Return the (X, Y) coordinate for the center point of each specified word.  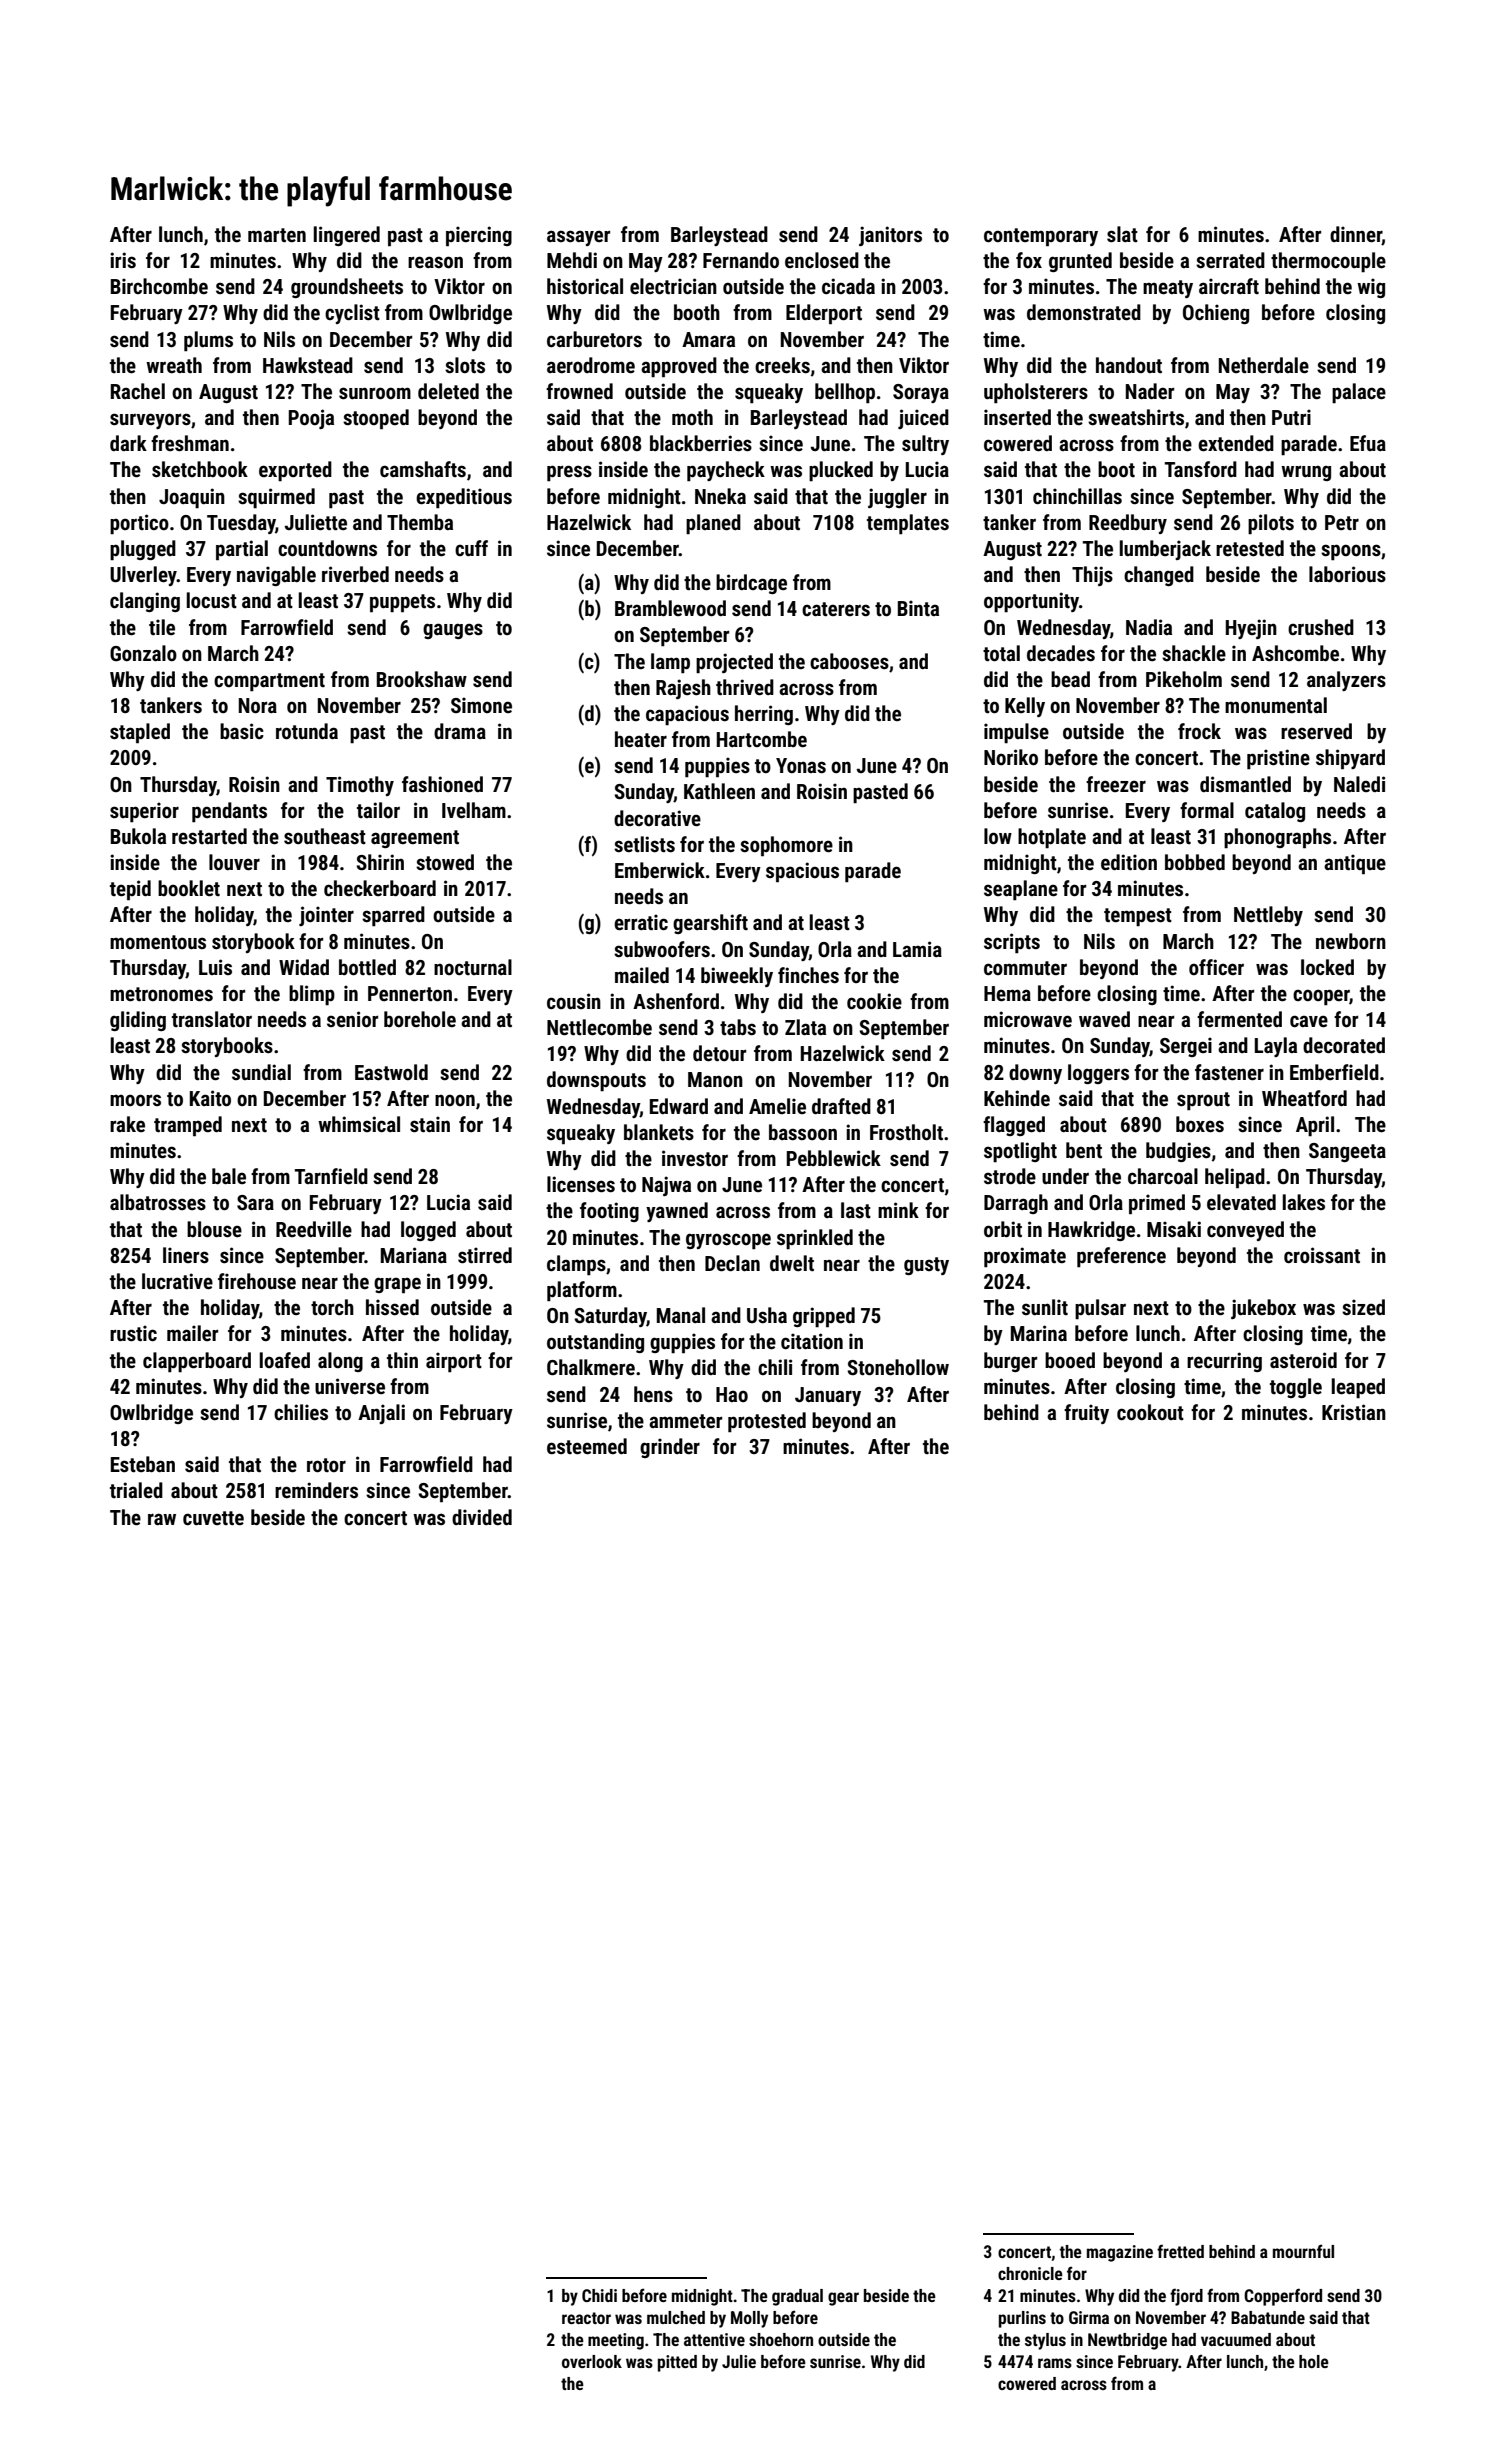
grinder (670, 1448)
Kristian (1354, 1412)
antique (1355, 864)
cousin (574, 1001)
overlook (592, 2361)
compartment (269, 682)
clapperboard (197, 1362)
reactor (586, 2318)
